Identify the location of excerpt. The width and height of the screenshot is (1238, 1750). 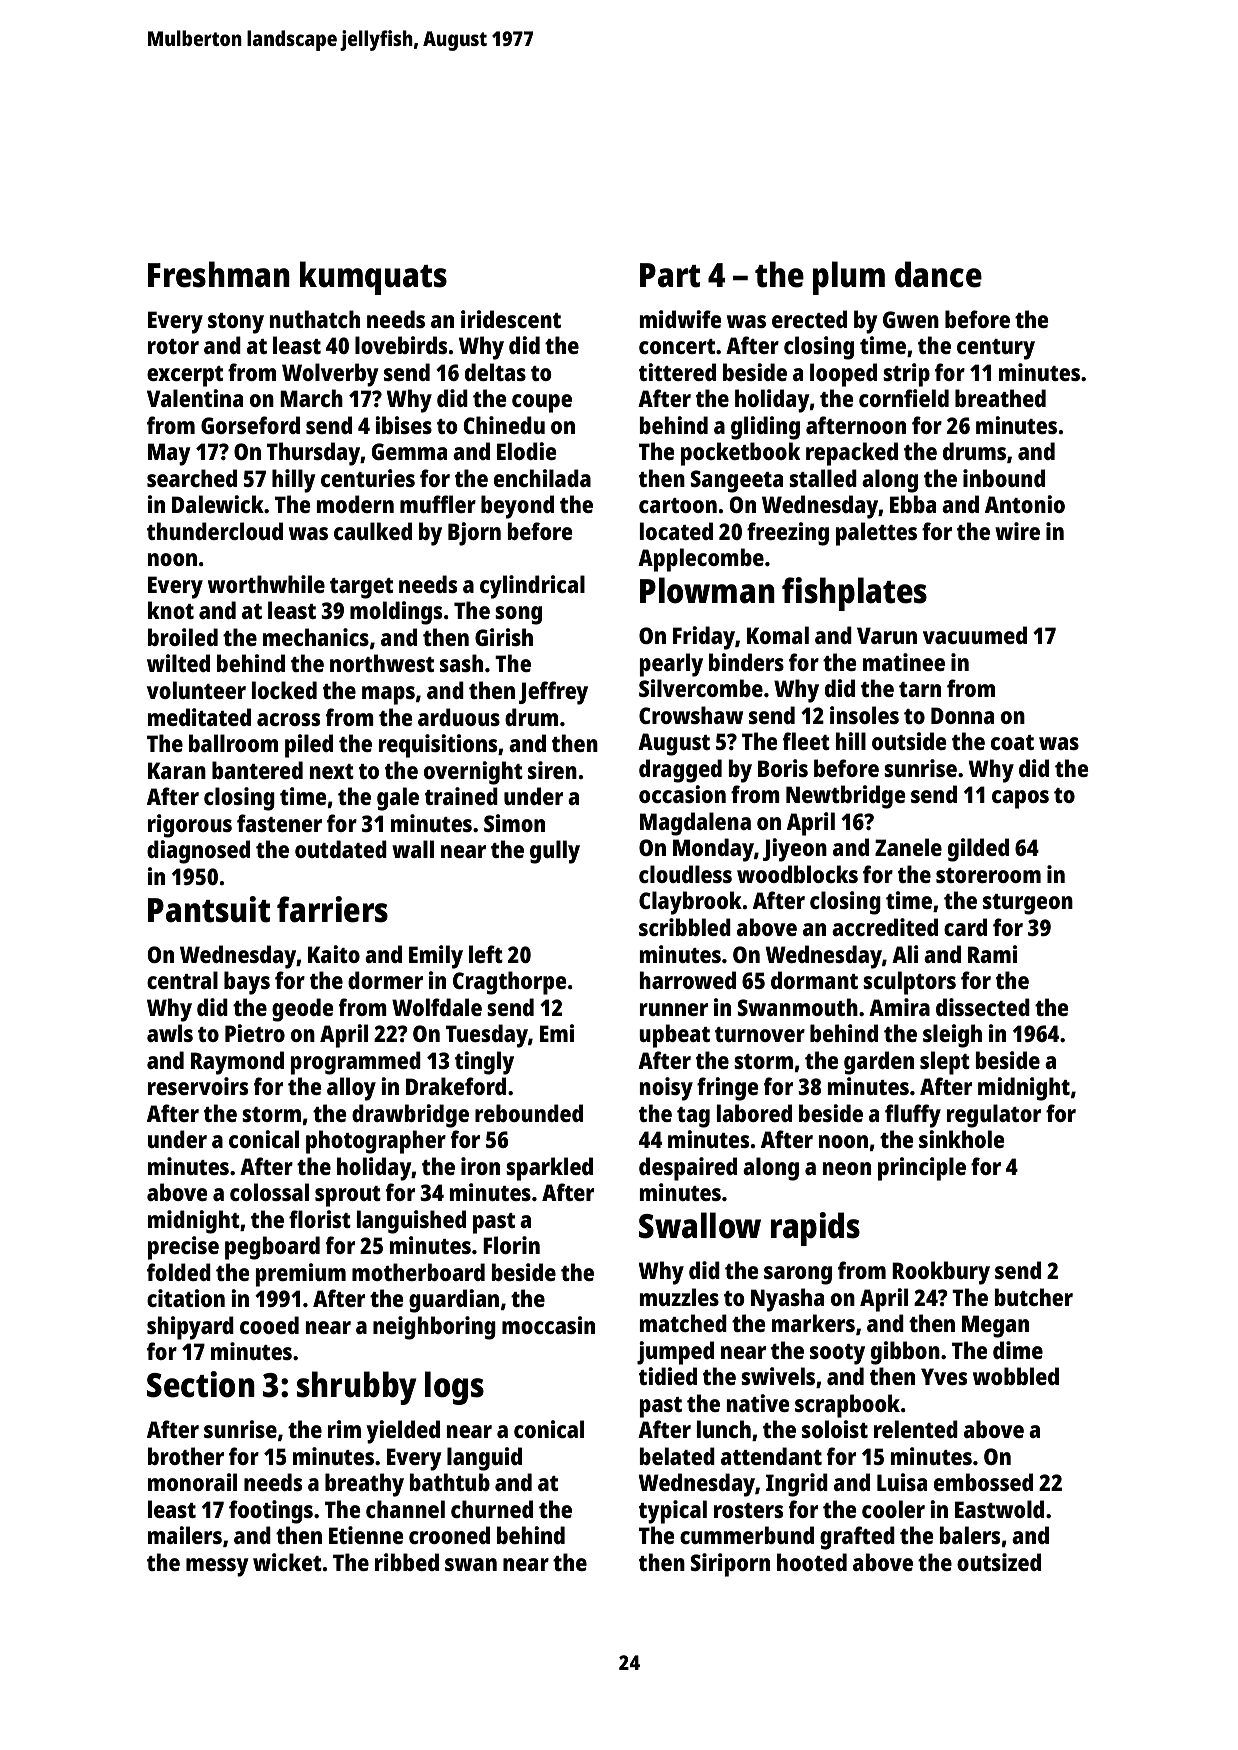
(185, 376).
